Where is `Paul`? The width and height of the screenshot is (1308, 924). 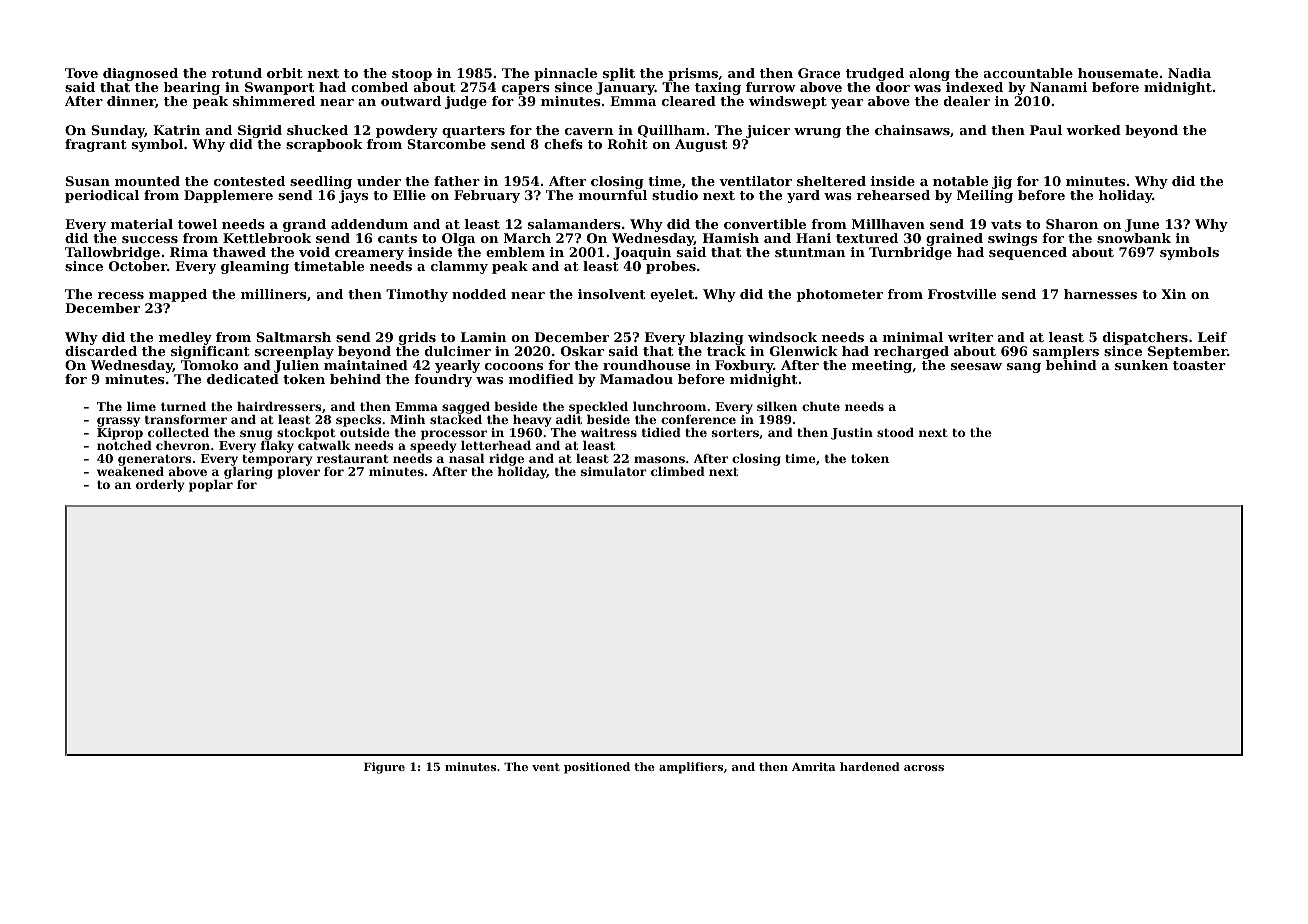
Paul is located at coordinates (1046, 130).
